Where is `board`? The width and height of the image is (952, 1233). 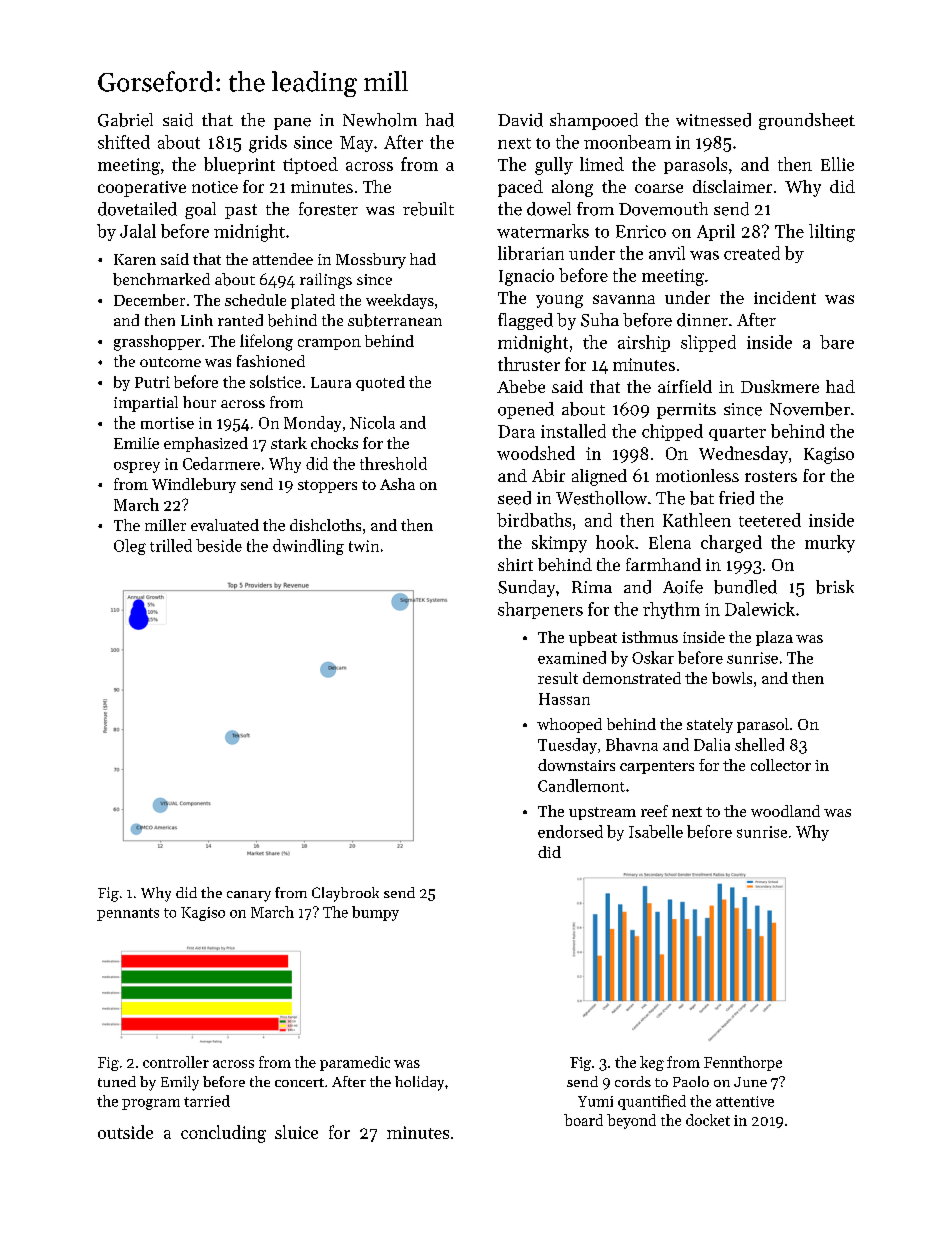 board is located at coordinates (583, 1120).
